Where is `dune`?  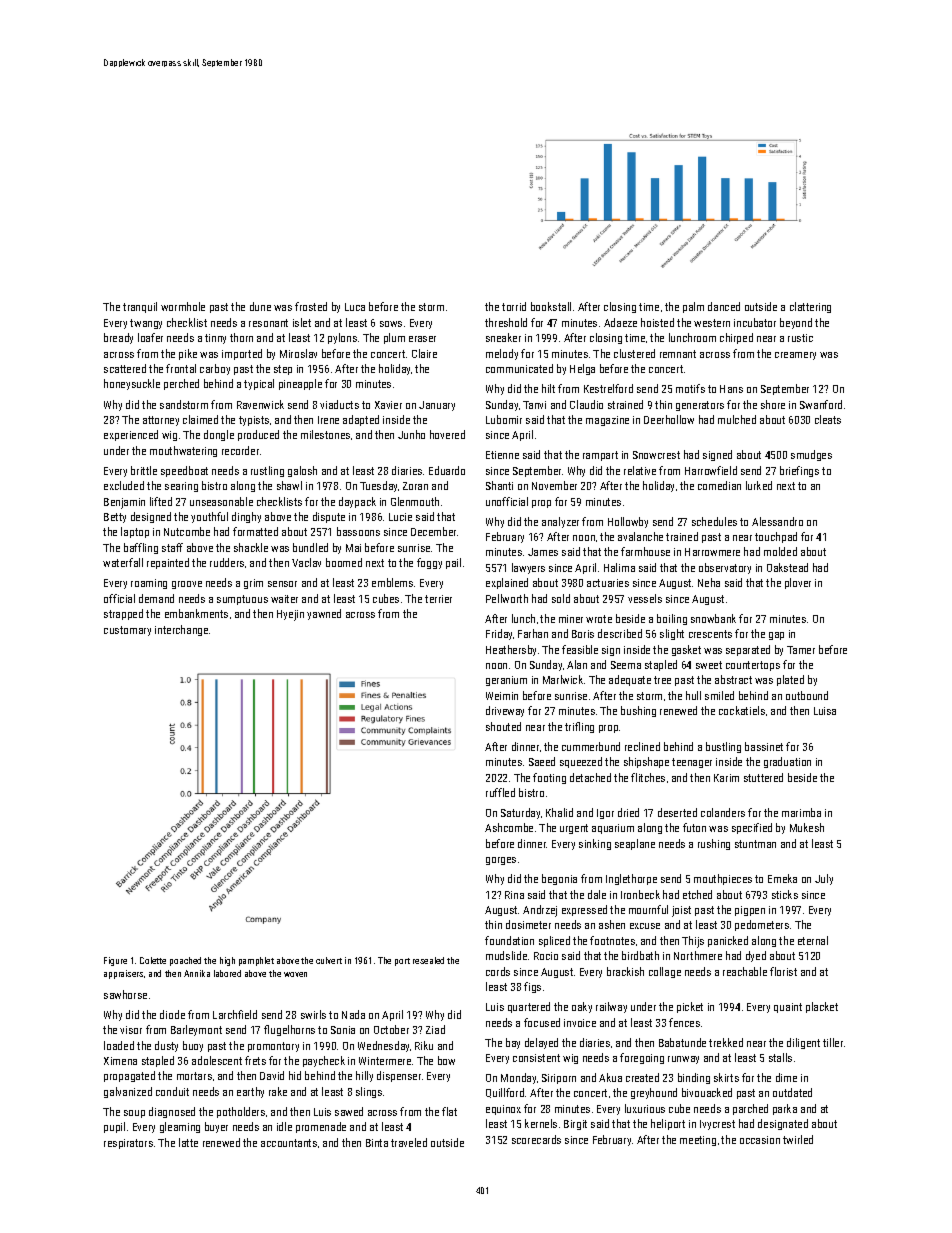 dune is located at coordinates (260, 306).
